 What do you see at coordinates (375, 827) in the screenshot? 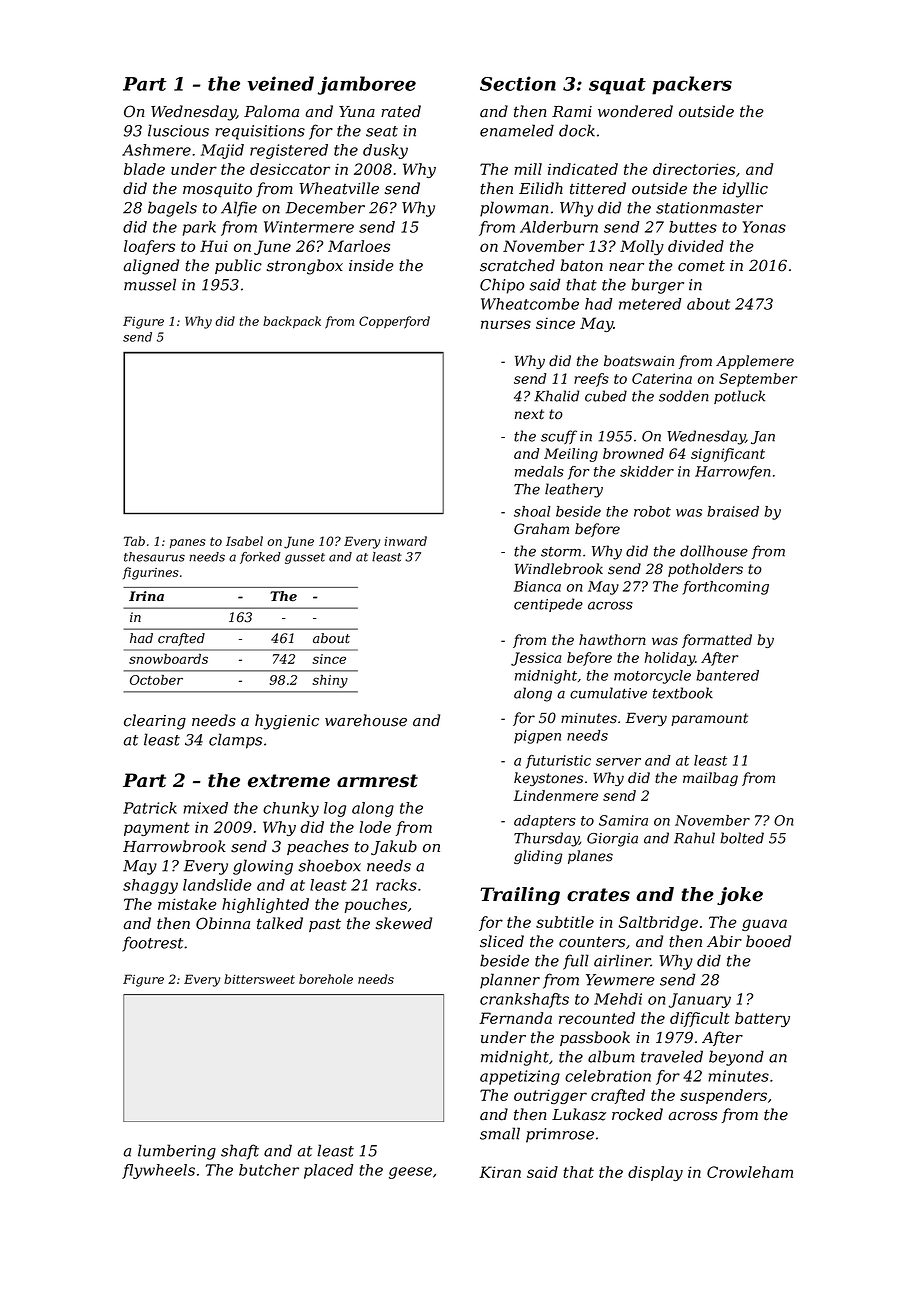
I see `lode` at bounding box center [375, 827].
